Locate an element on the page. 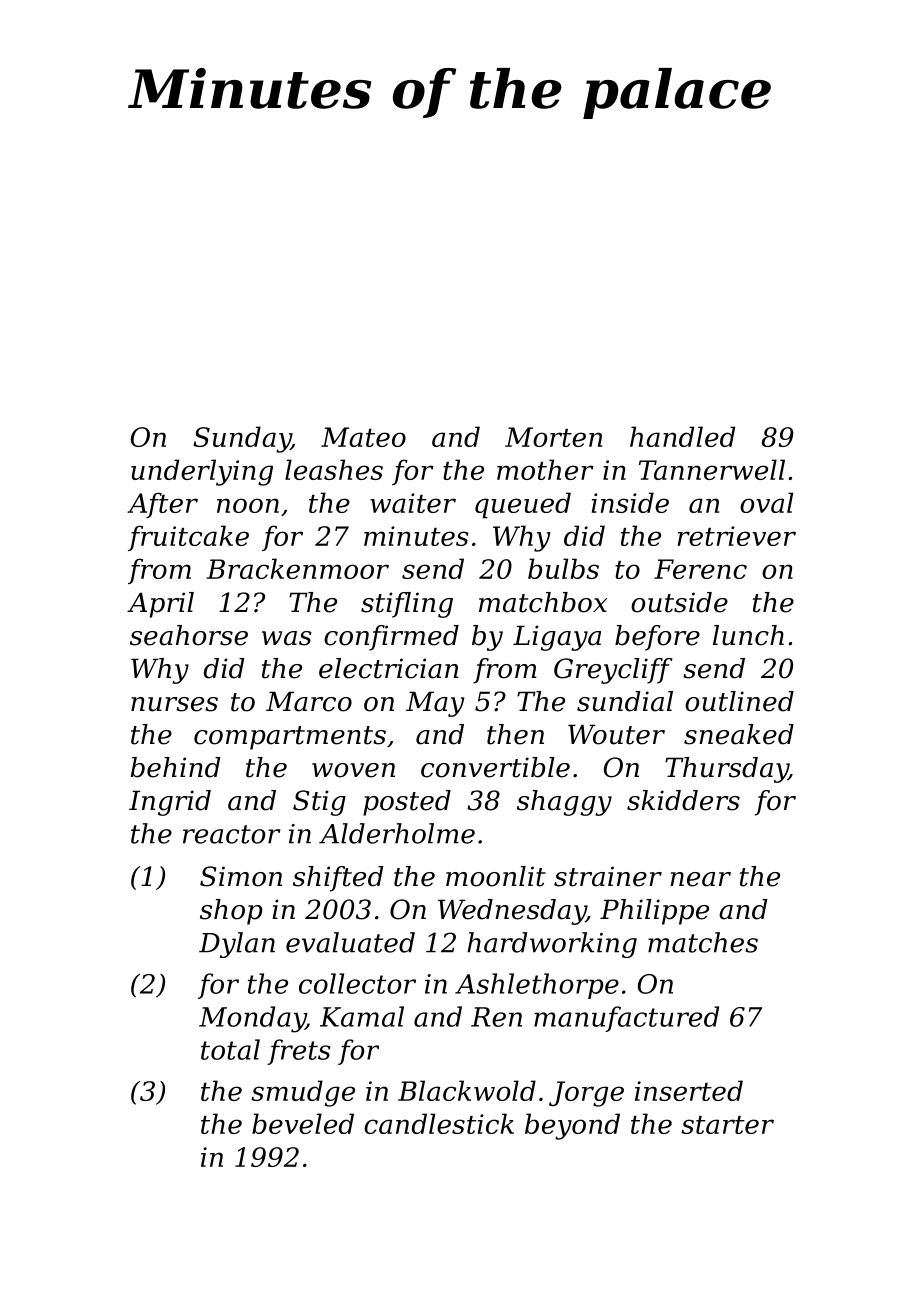  candlestick is located at coordinates (439, 1123).
